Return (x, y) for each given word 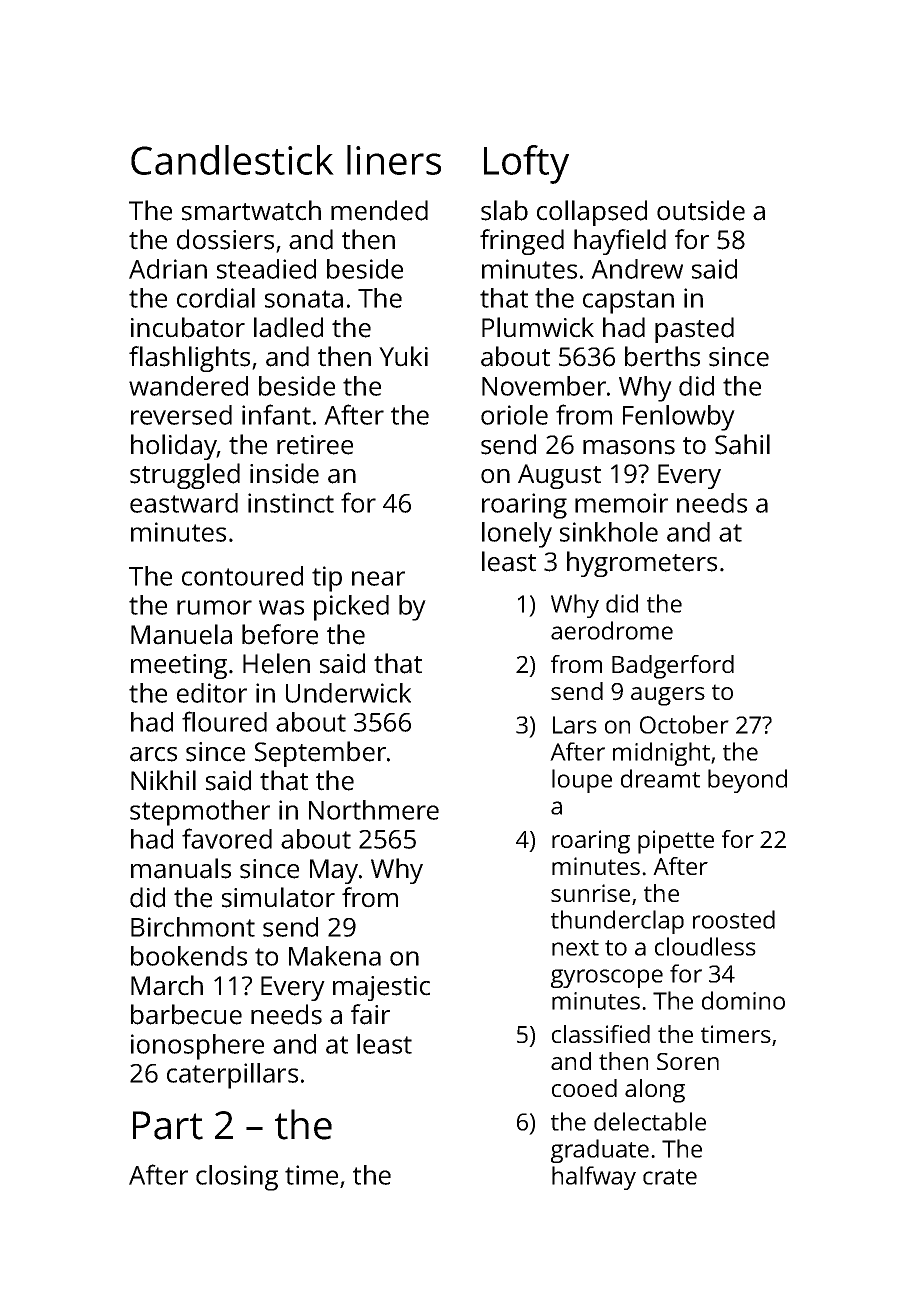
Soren (688, 1061)
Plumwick (538, 327)
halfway (594, 1178)
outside (701, 210)
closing (237, 1178)
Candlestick (232, 160)
